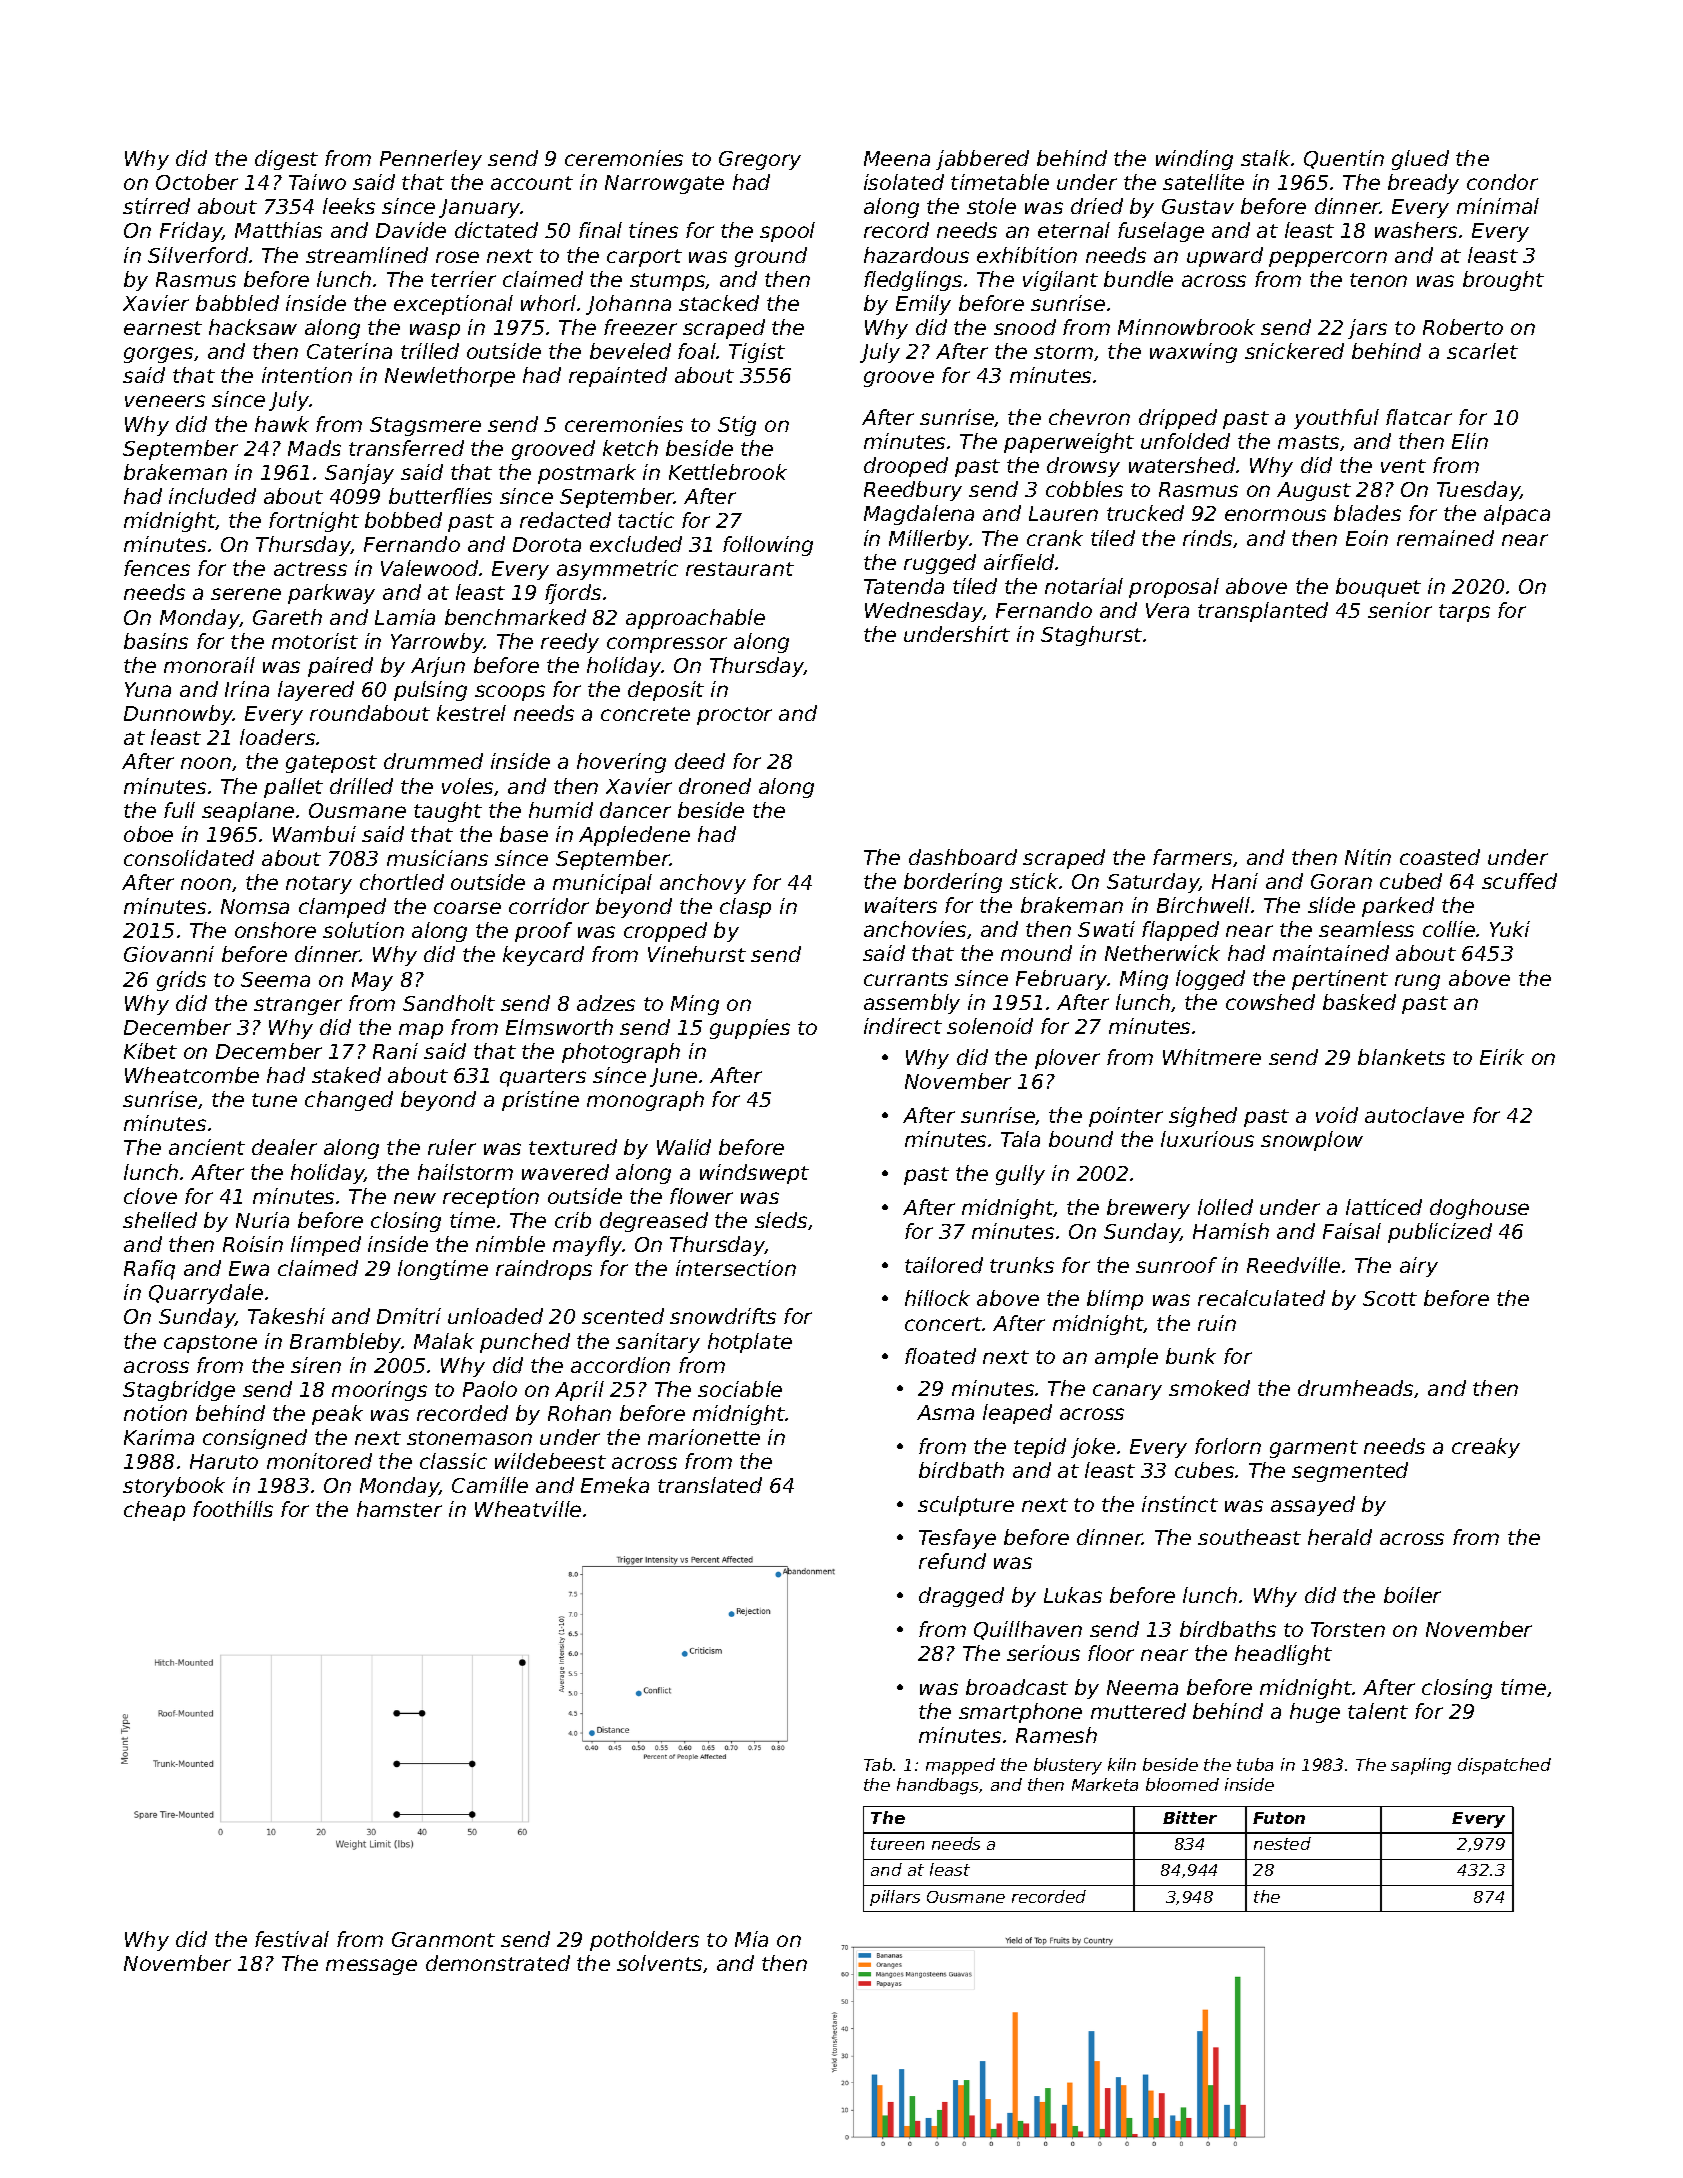 The width and height of the screenshot is (1683, 2178). What do you see at coordinates (897, 158) in the screenshot?
I see `Meena` at bounding box center [897, 158].
